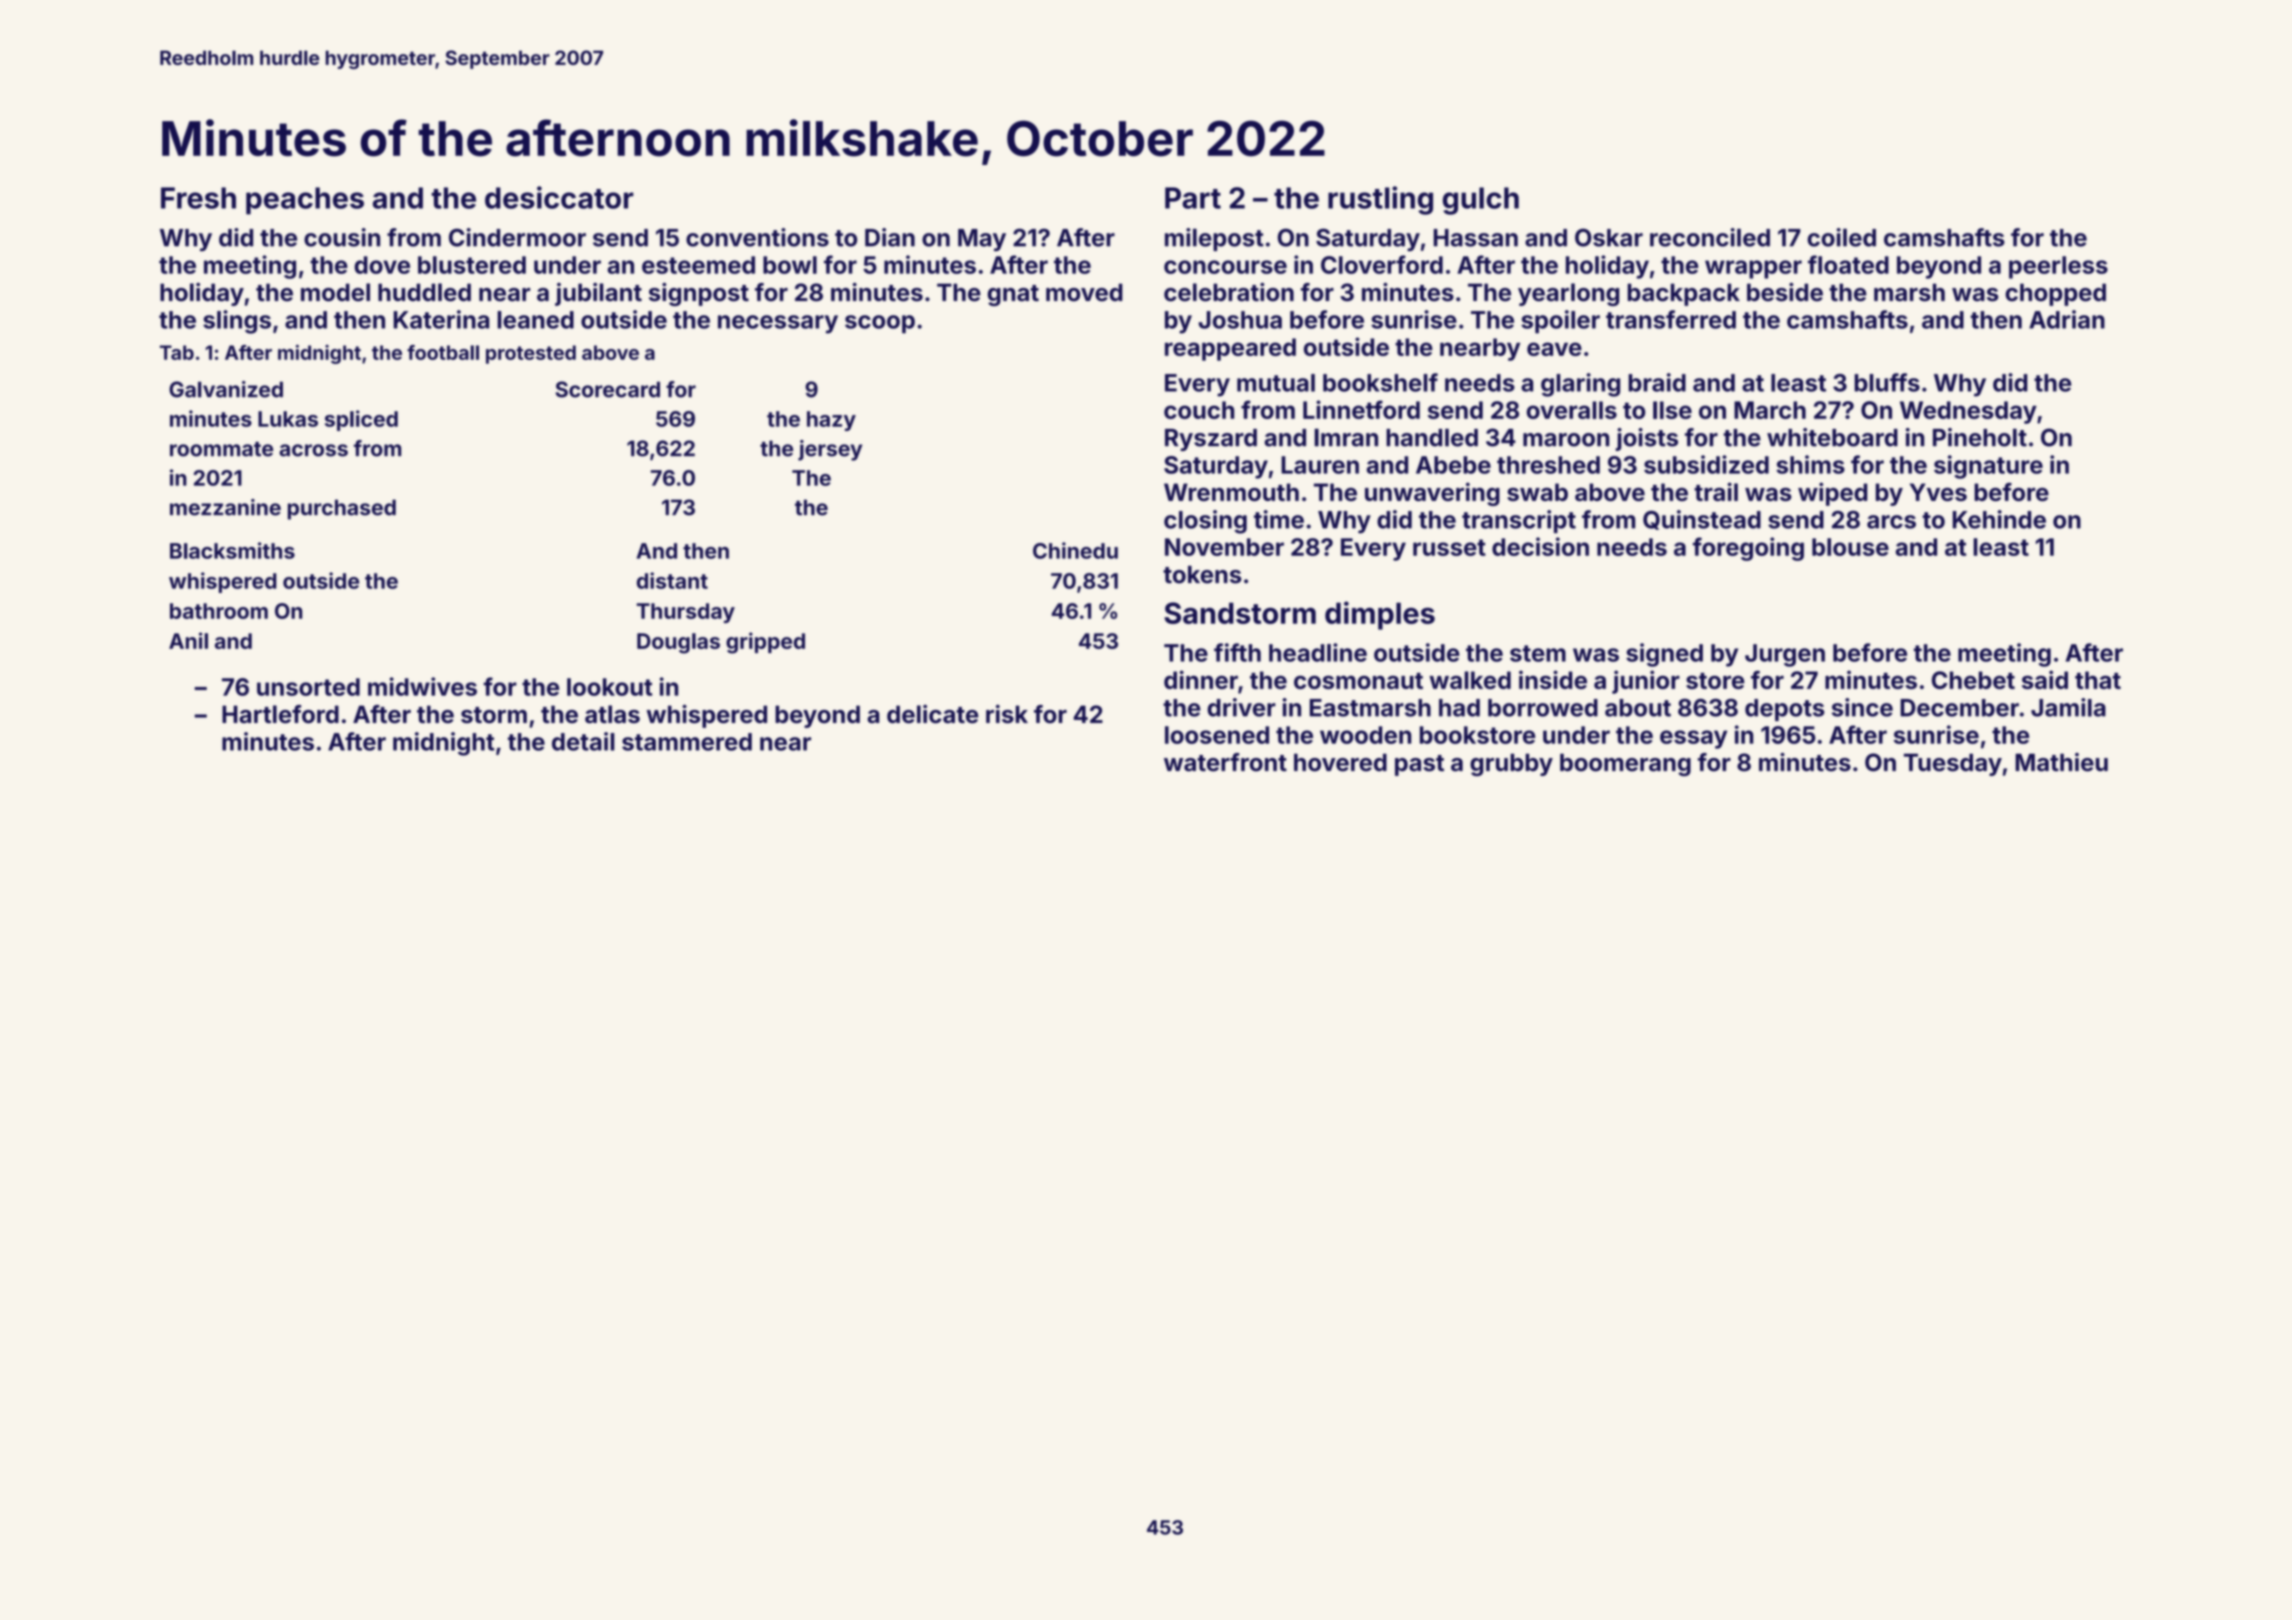  I want to click on esteemed, so click(698, 265).
